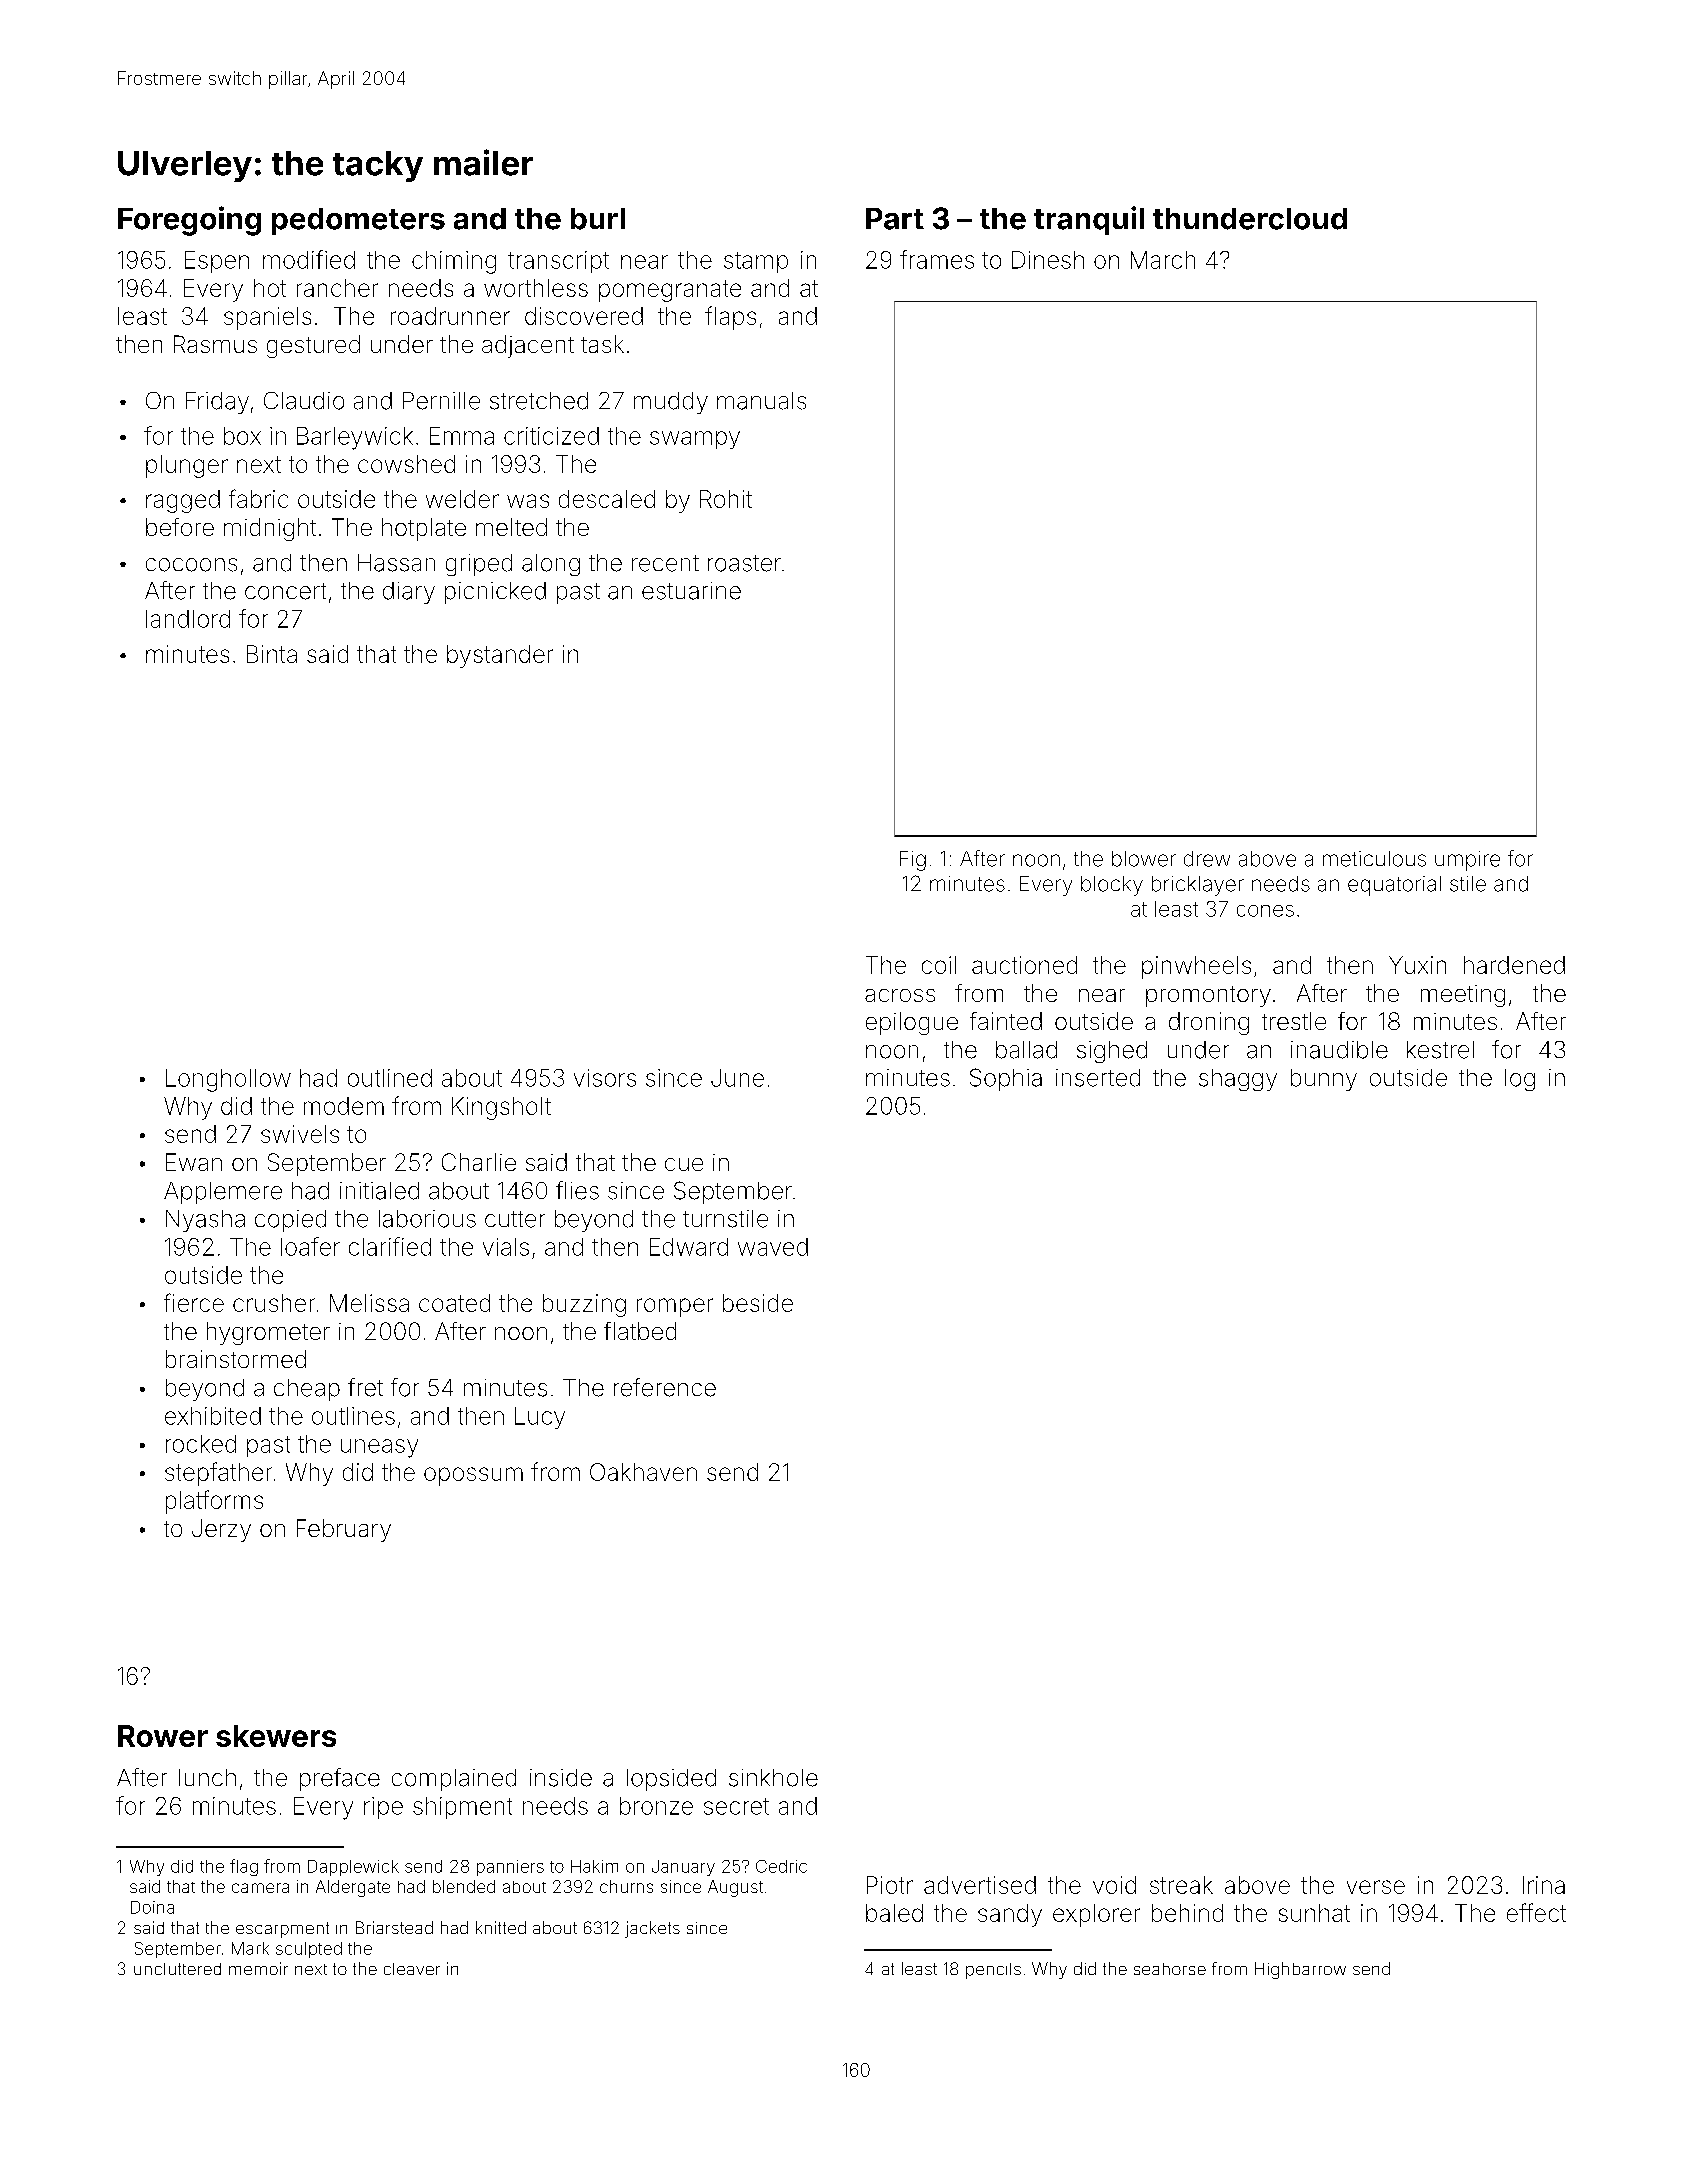 The image size is (1683, 2178). I want to click on Part, so click(895, 219).
